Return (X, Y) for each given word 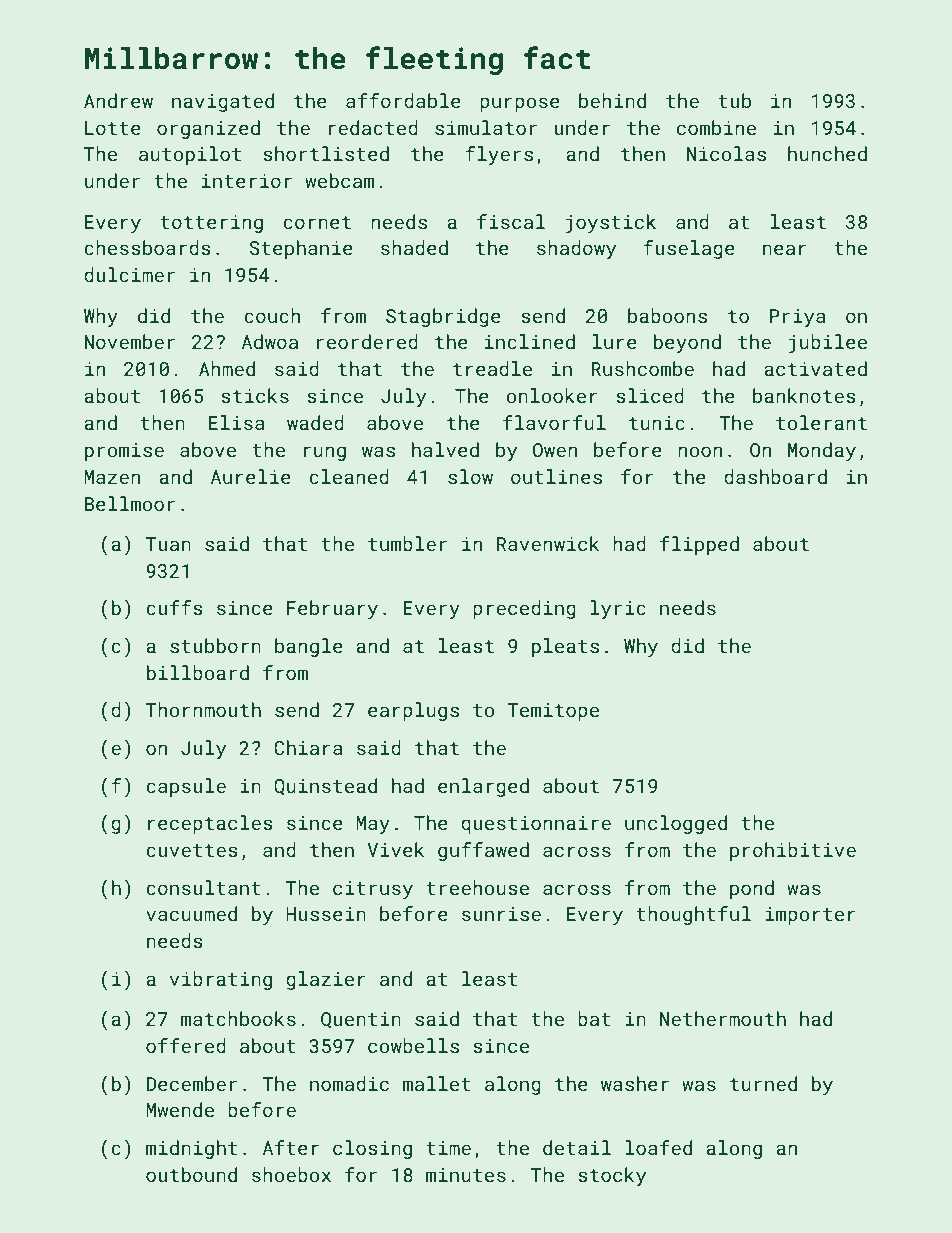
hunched (827, 153)
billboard (198, 672)
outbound (191, 1174)
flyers (499, 155)
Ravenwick (548, 543)
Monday (822, 451)
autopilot (190, 155)
